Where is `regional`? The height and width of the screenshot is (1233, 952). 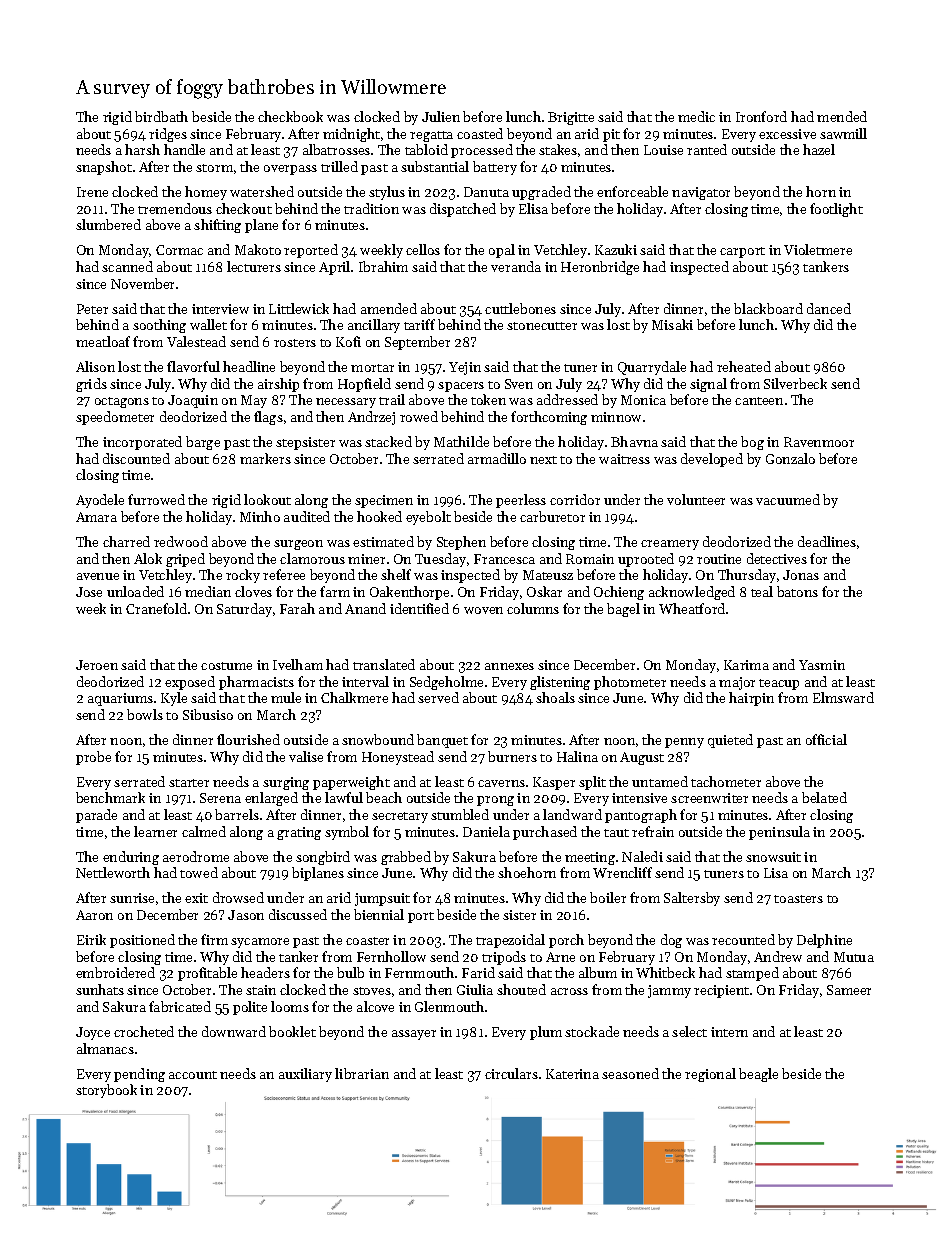
regional is located at coordinates (710, 1075).
